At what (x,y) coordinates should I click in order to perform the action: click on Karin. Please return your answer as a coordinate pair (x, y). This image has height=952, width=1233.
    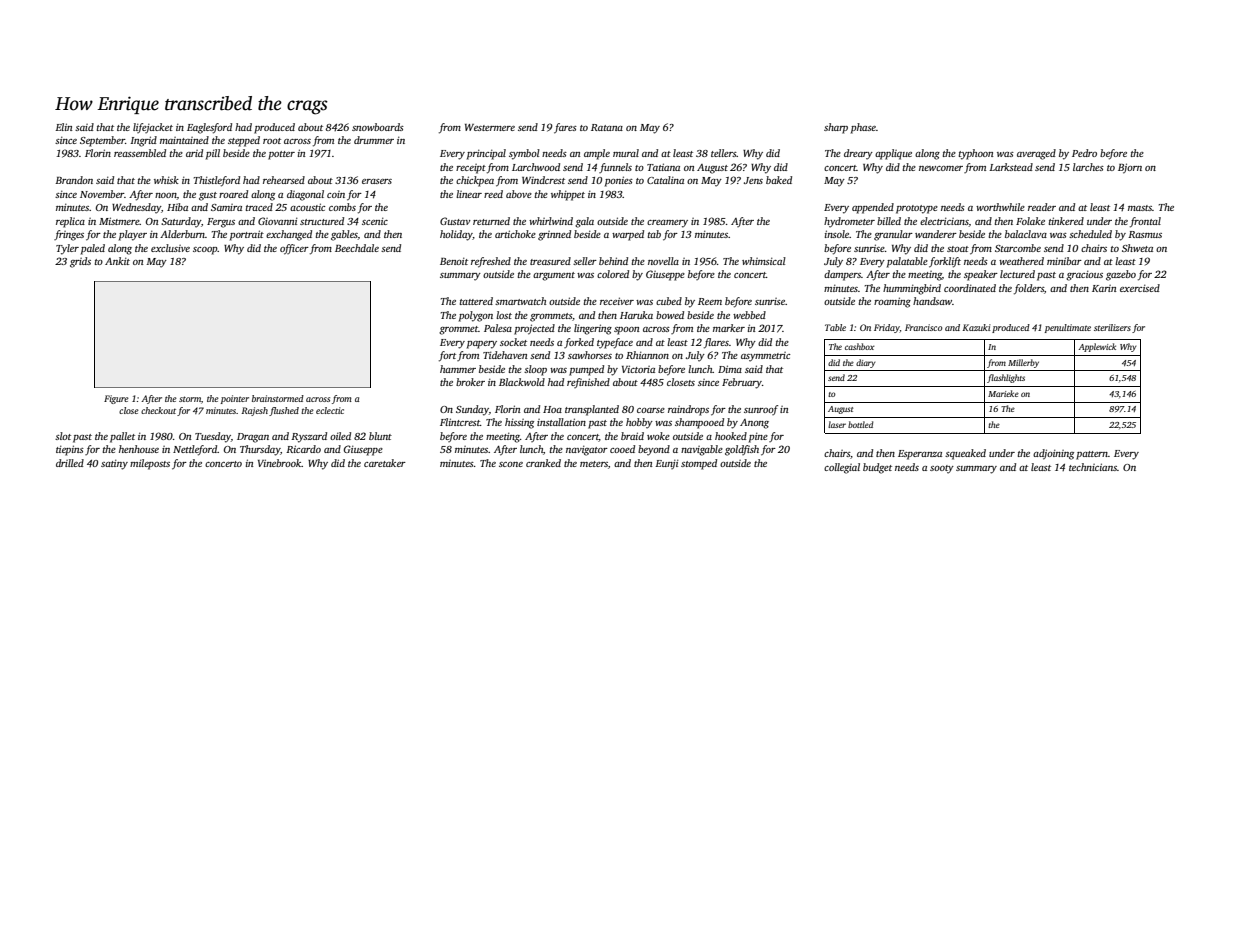
    Looking at the image, I should click on (1104, 288).
